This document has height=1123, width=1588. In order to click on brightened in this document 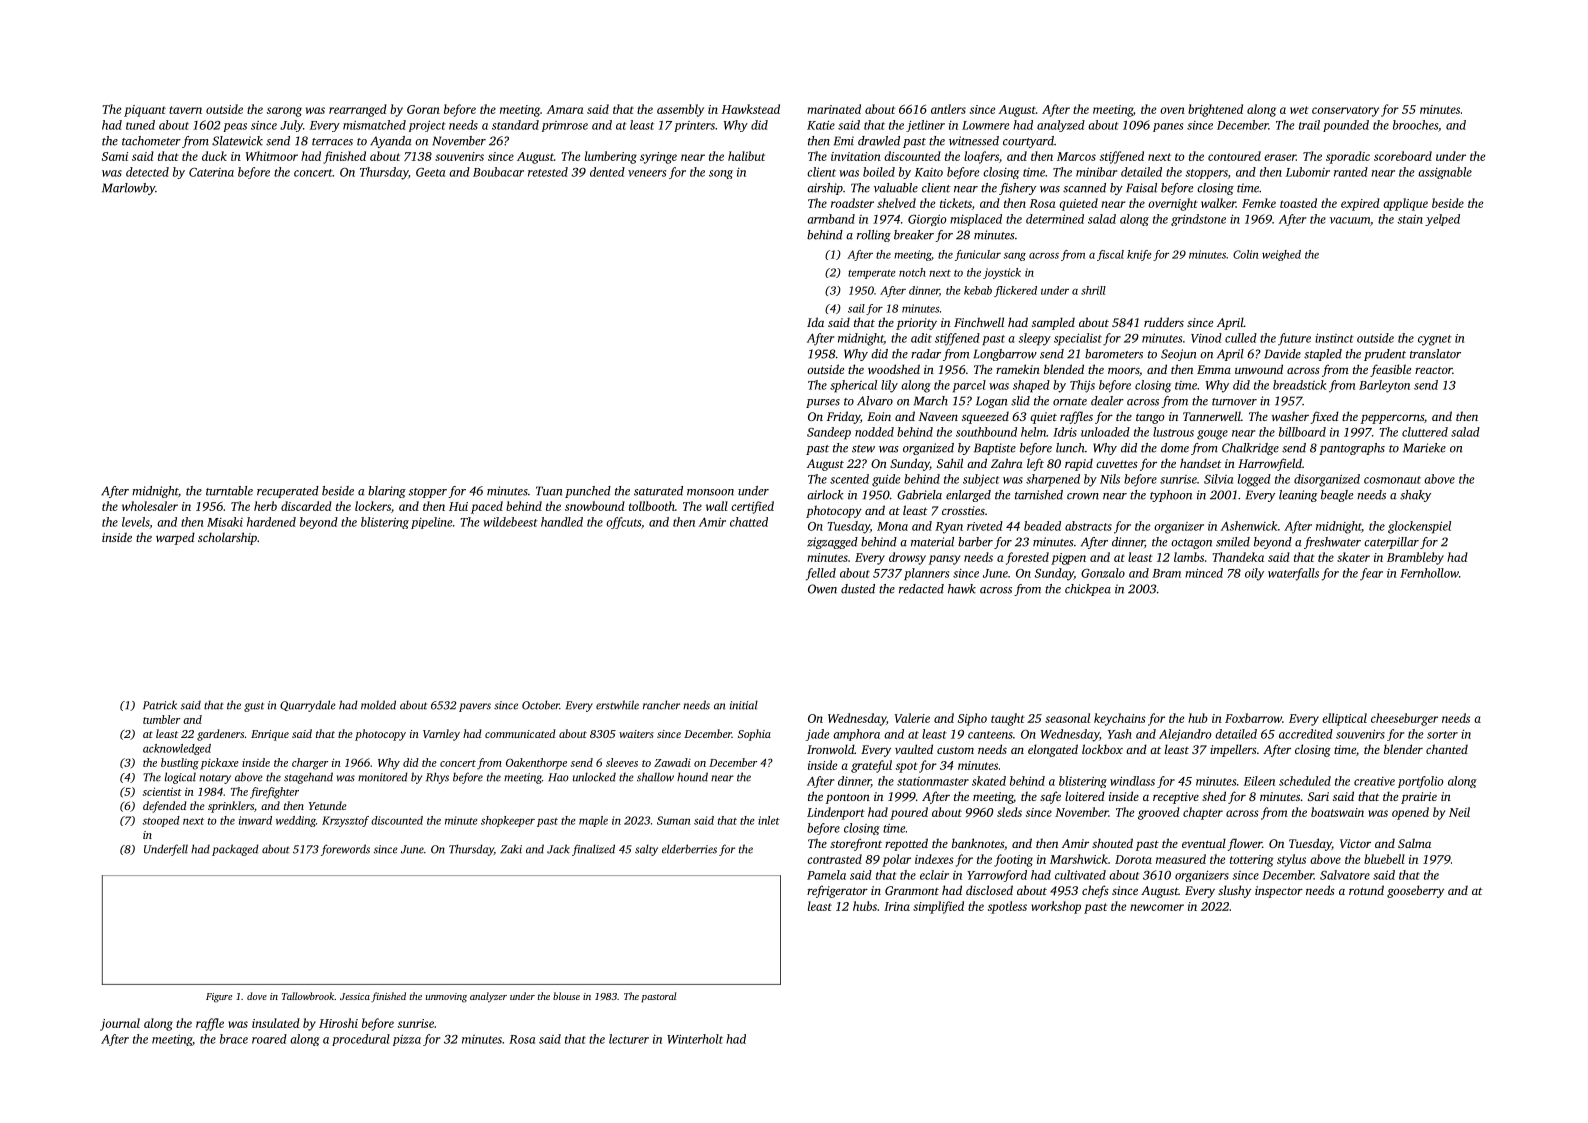, I will do `click(1215, 110)`.
